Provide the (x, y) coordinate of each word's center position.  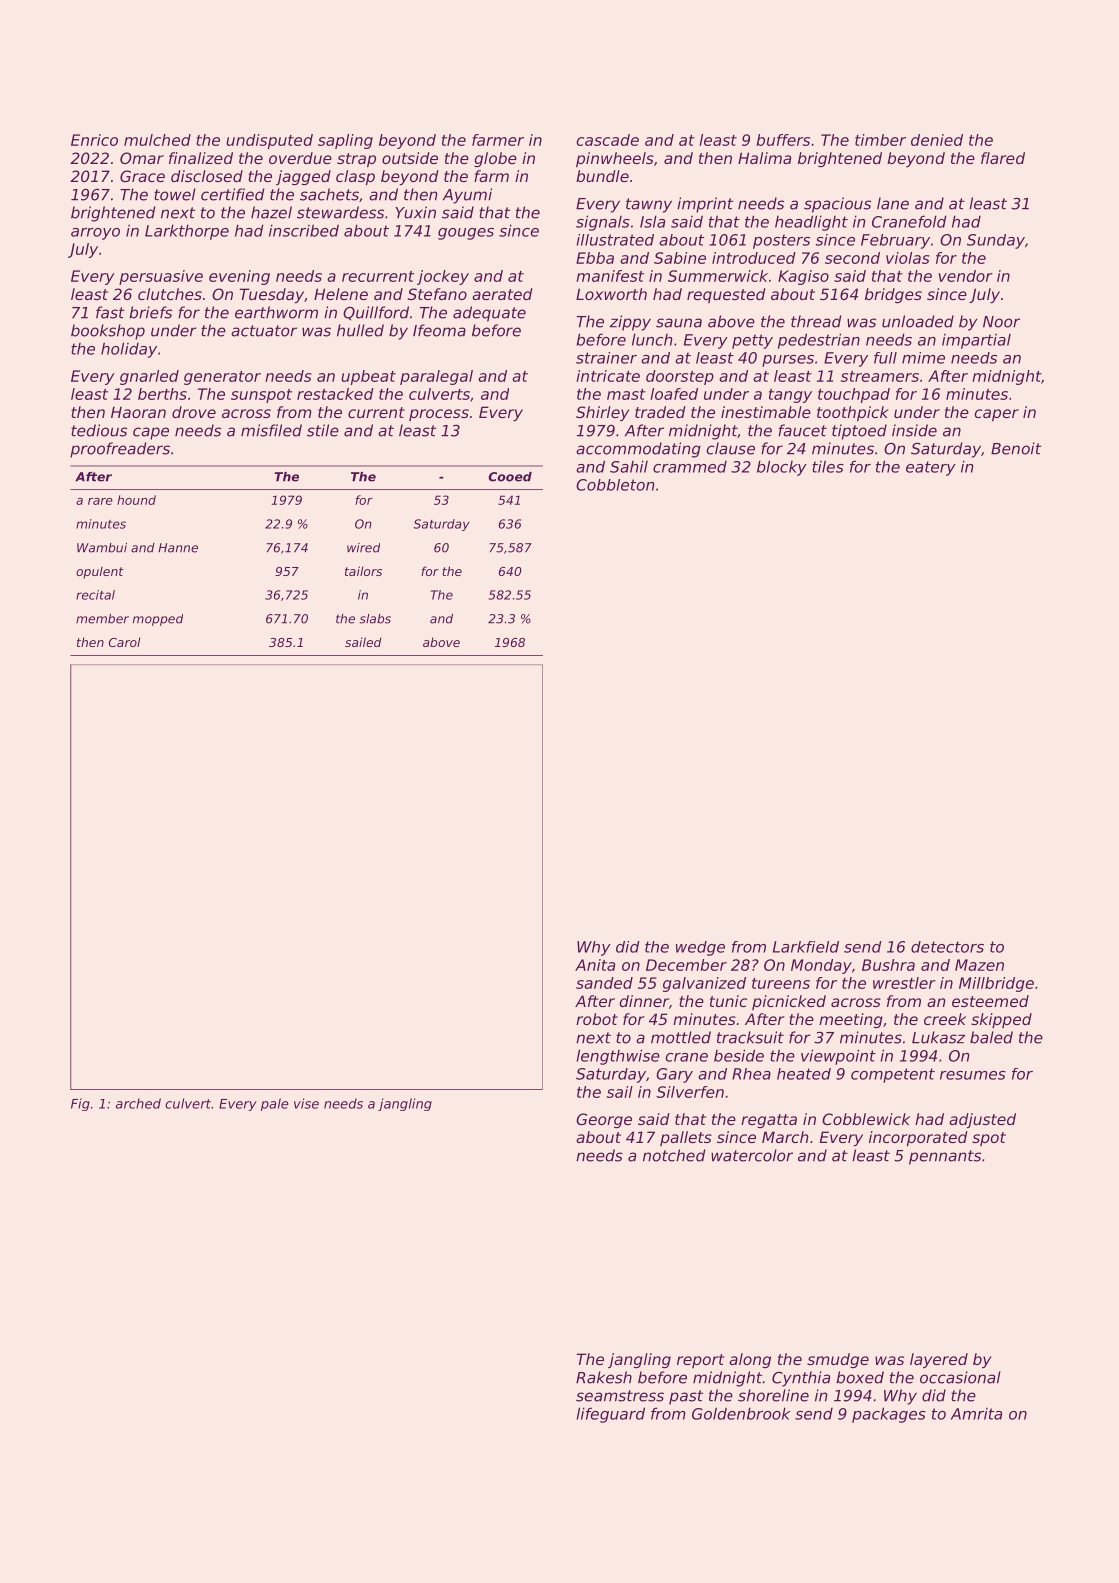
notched (674, 1155)
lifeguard (610, 1415)
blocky (782, 468)
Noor (1001, 322)
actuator (264, 331)
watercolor (752, 1155)
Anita (595, 965)
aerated (502, 294)
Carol (124, 642)
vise (306, 1103)
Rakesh (604, 1377)
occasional (960, 1377)
